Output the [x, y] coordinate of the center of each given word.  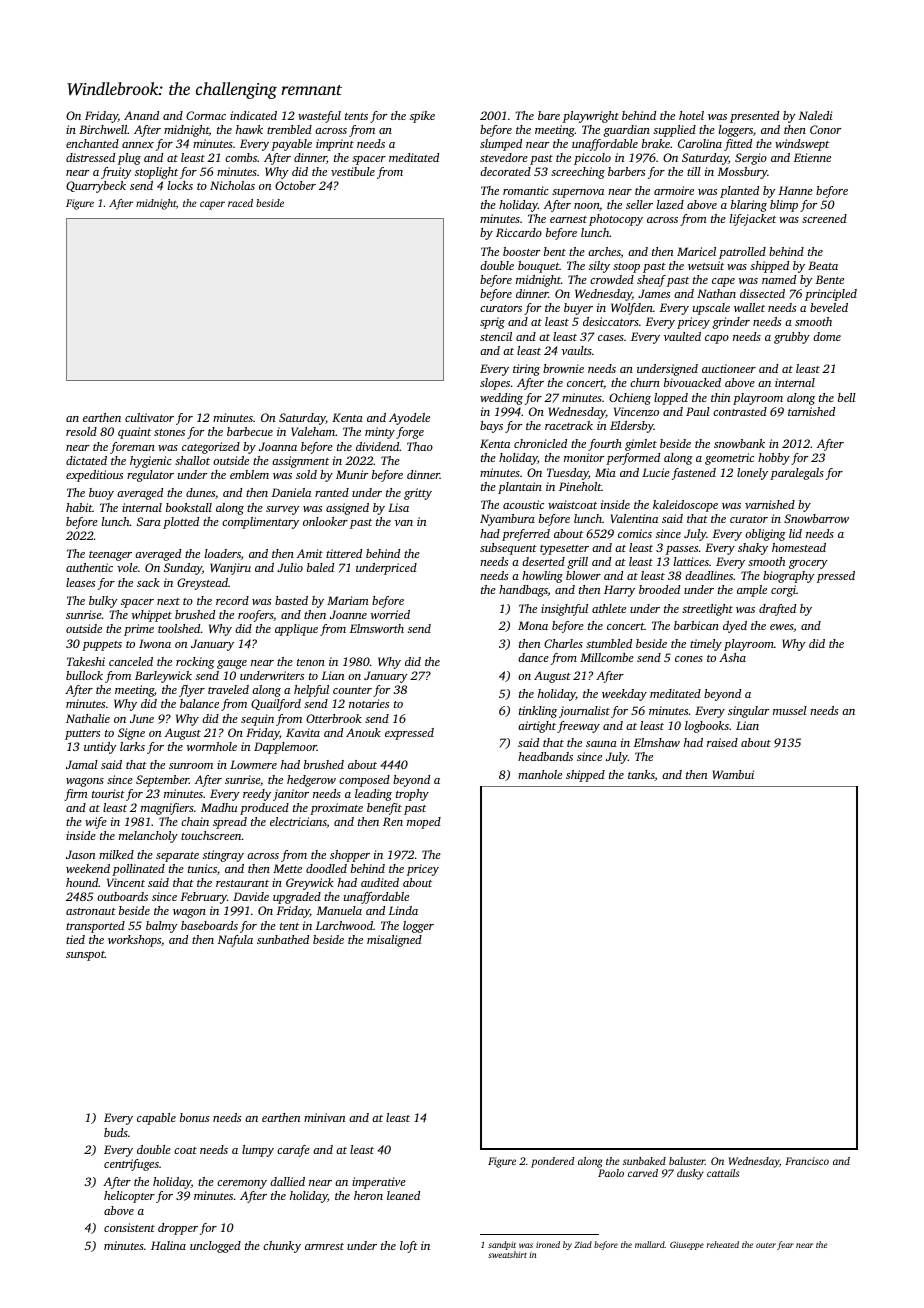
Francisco [807, 1161]
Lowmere [253, 764]
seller [639, 204]
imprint [335, 145]
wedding [501, 399]
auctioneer [729, 368]
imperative [379, 1183]
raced [240, 203]
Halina [168, 1245]
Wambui [733, 774]
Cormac [206, 115]
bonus [194, 1117]
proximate [336, 809]
